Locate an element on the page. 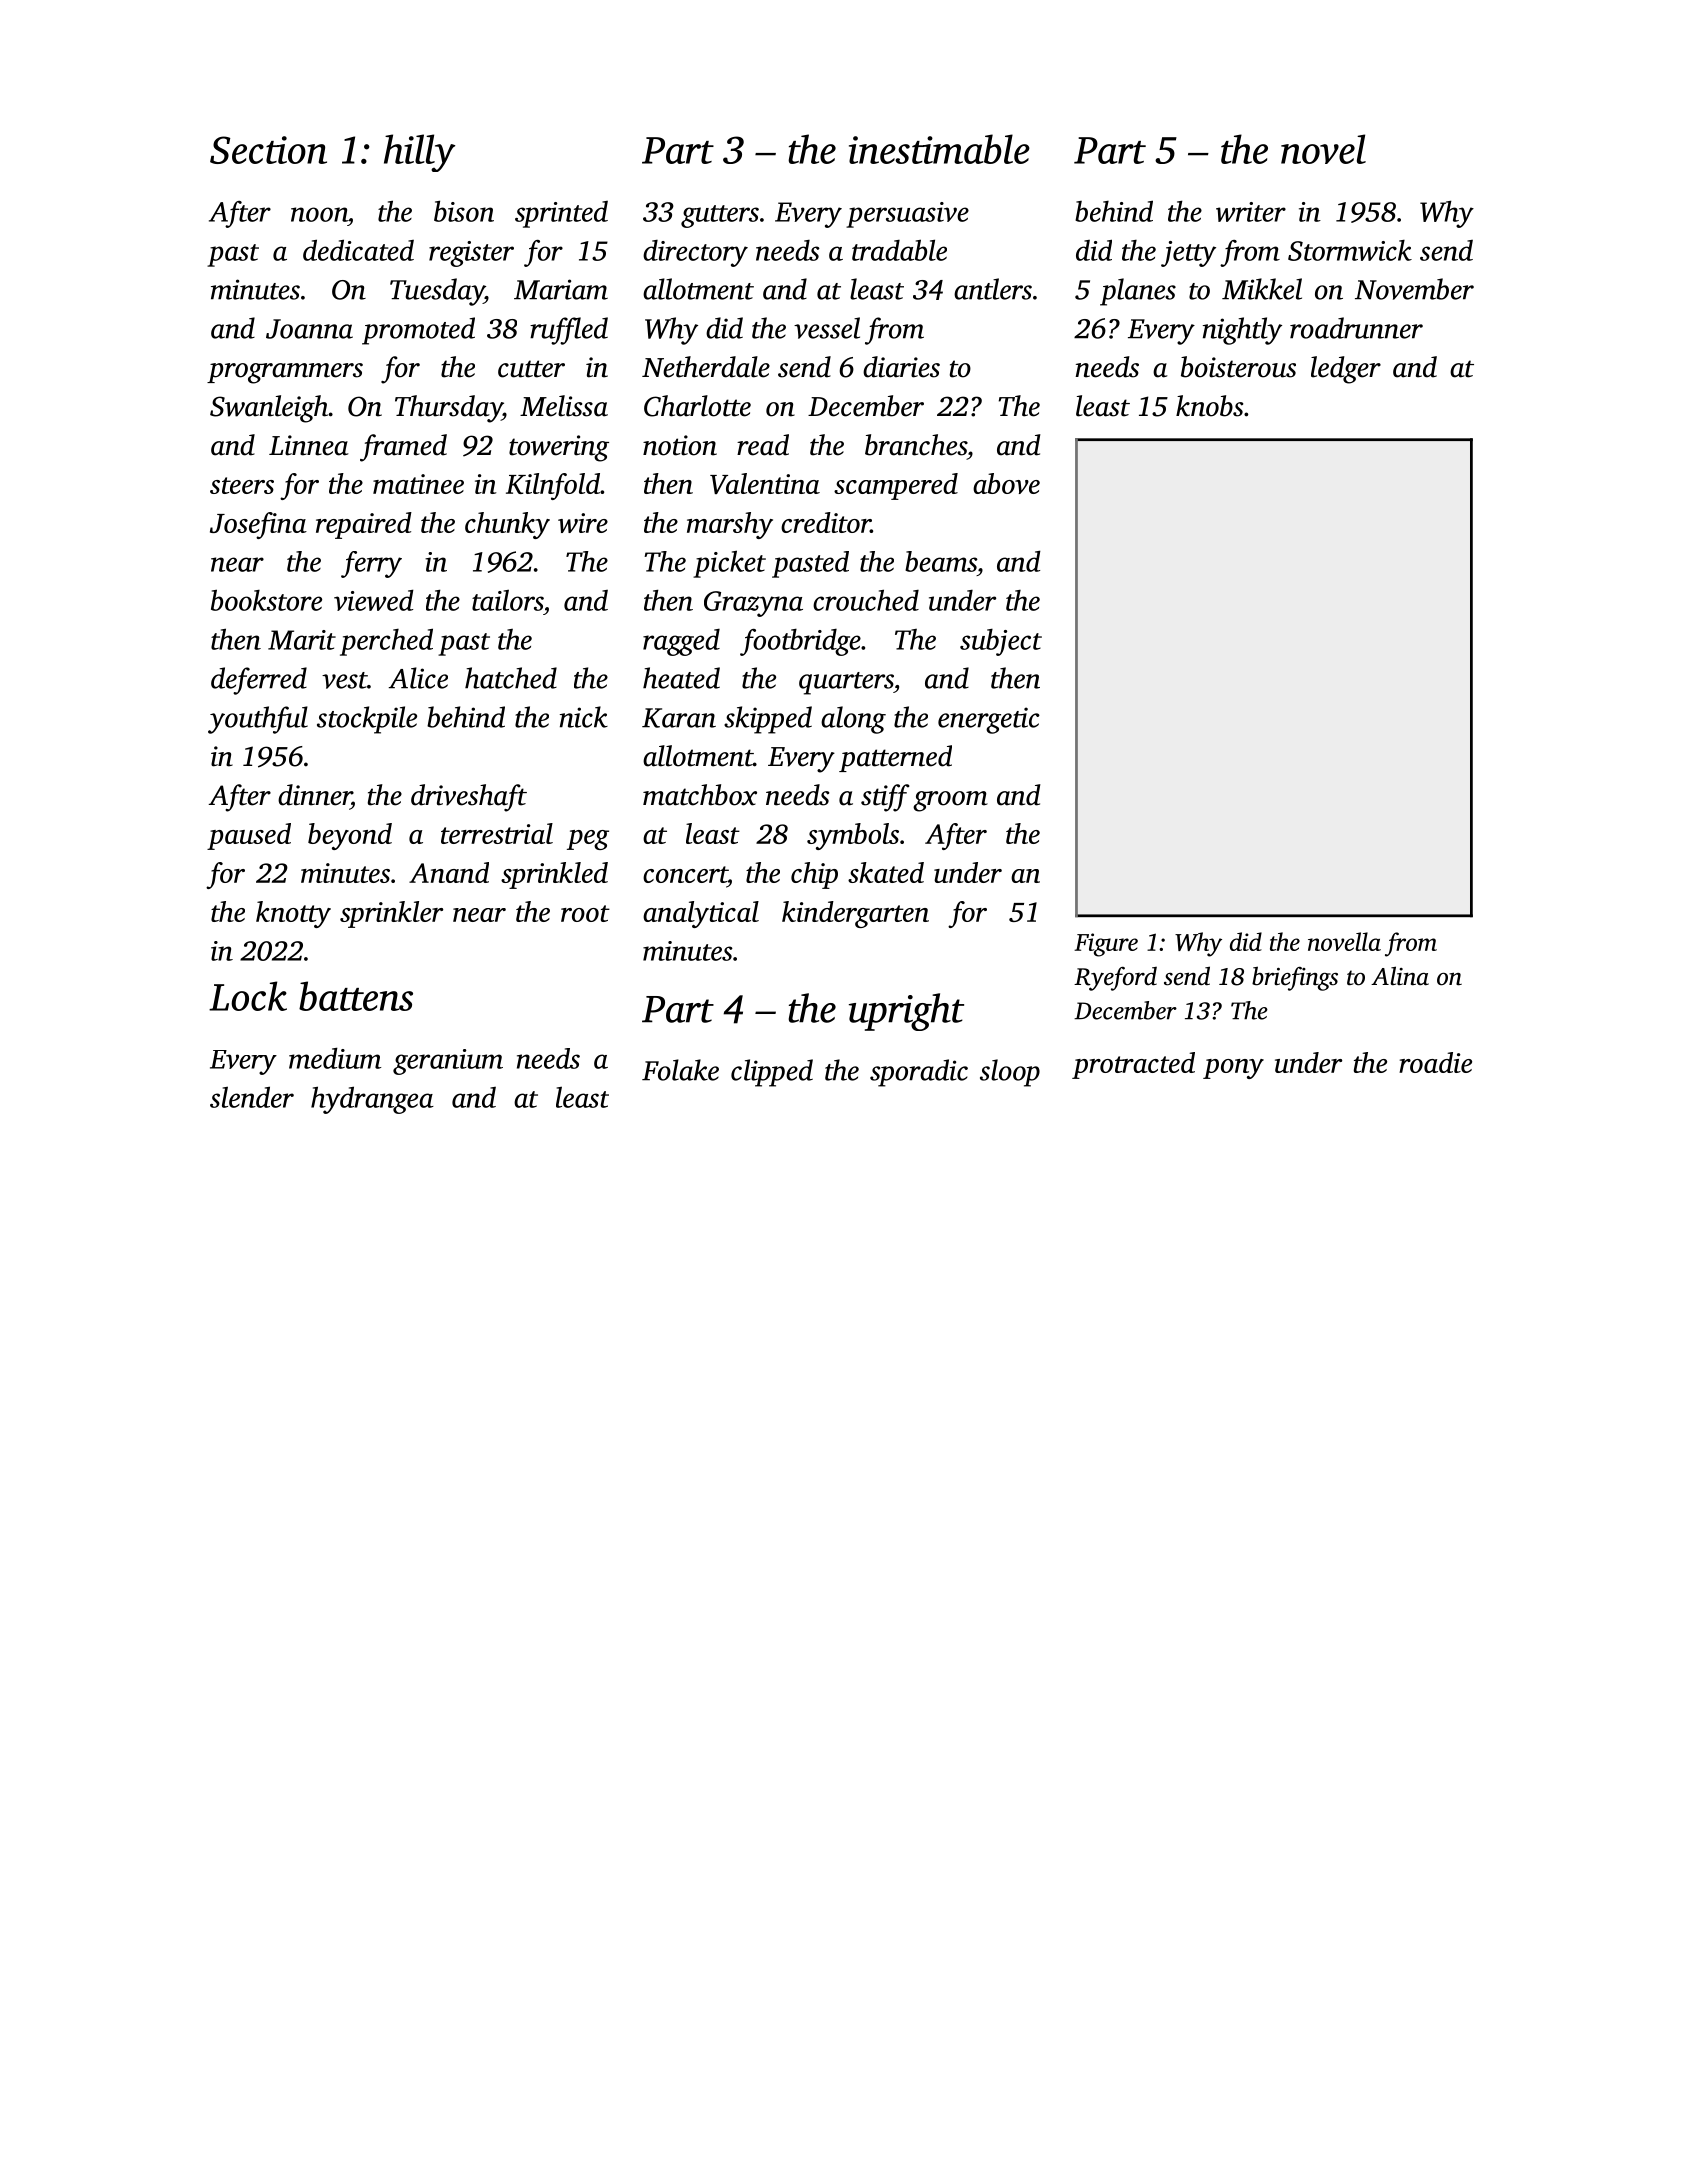 The height and width of the document is (2178, 1683). clipped is located at coordinates (772, 1073).
